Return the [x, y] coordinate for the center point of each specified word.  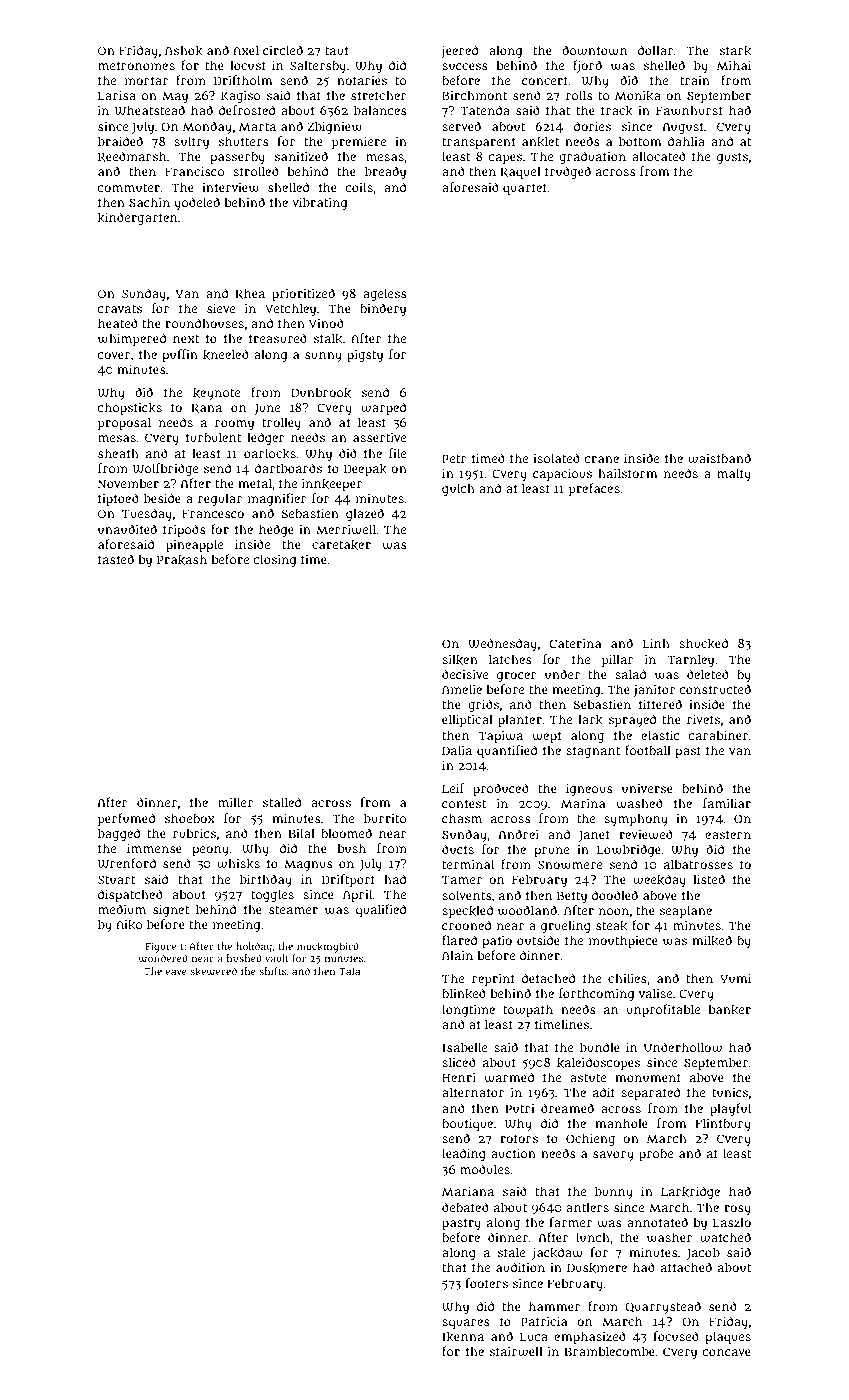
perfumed [126, 819]
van [740, 751]
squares [466, 1324]
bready [385, 172]
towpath [528, 1010]
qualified [381, 910]
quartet [525, 189]
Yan [187, 294]
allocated [659, 156]
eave [176, 972]
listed [709, 879]
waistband [719, 458]
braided [120, 141]
